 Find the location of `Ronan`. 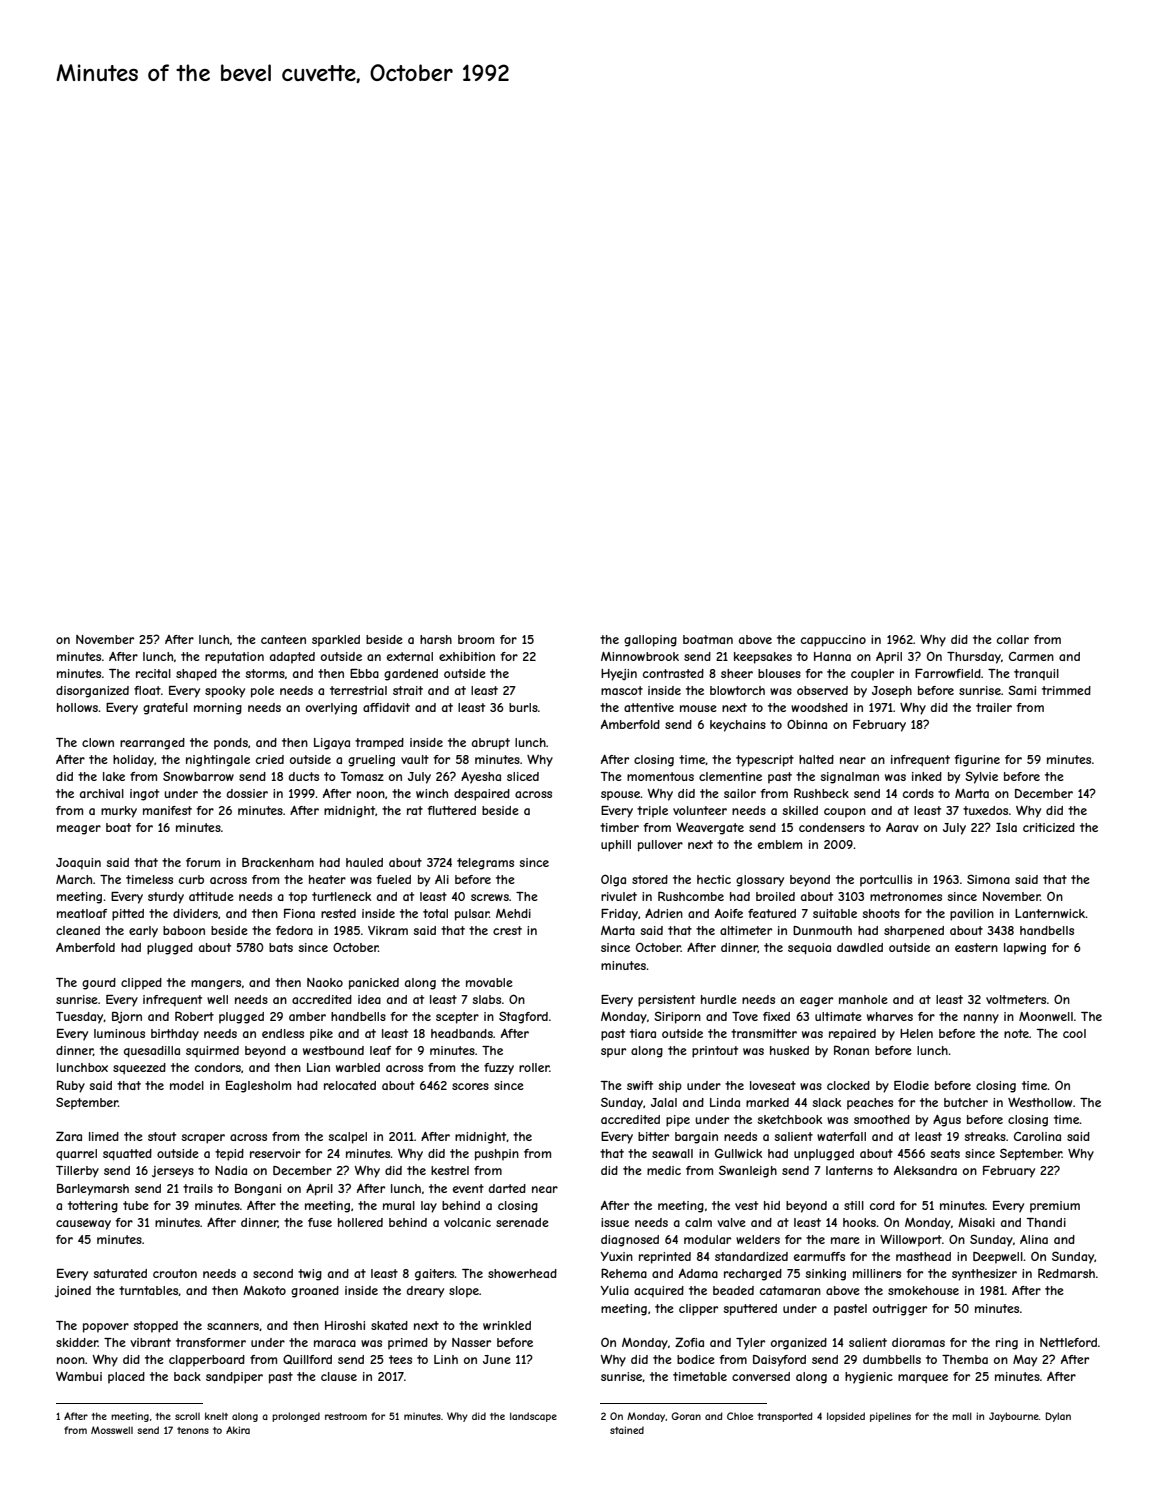

Ronan is located at coordinates (851, 1050).
